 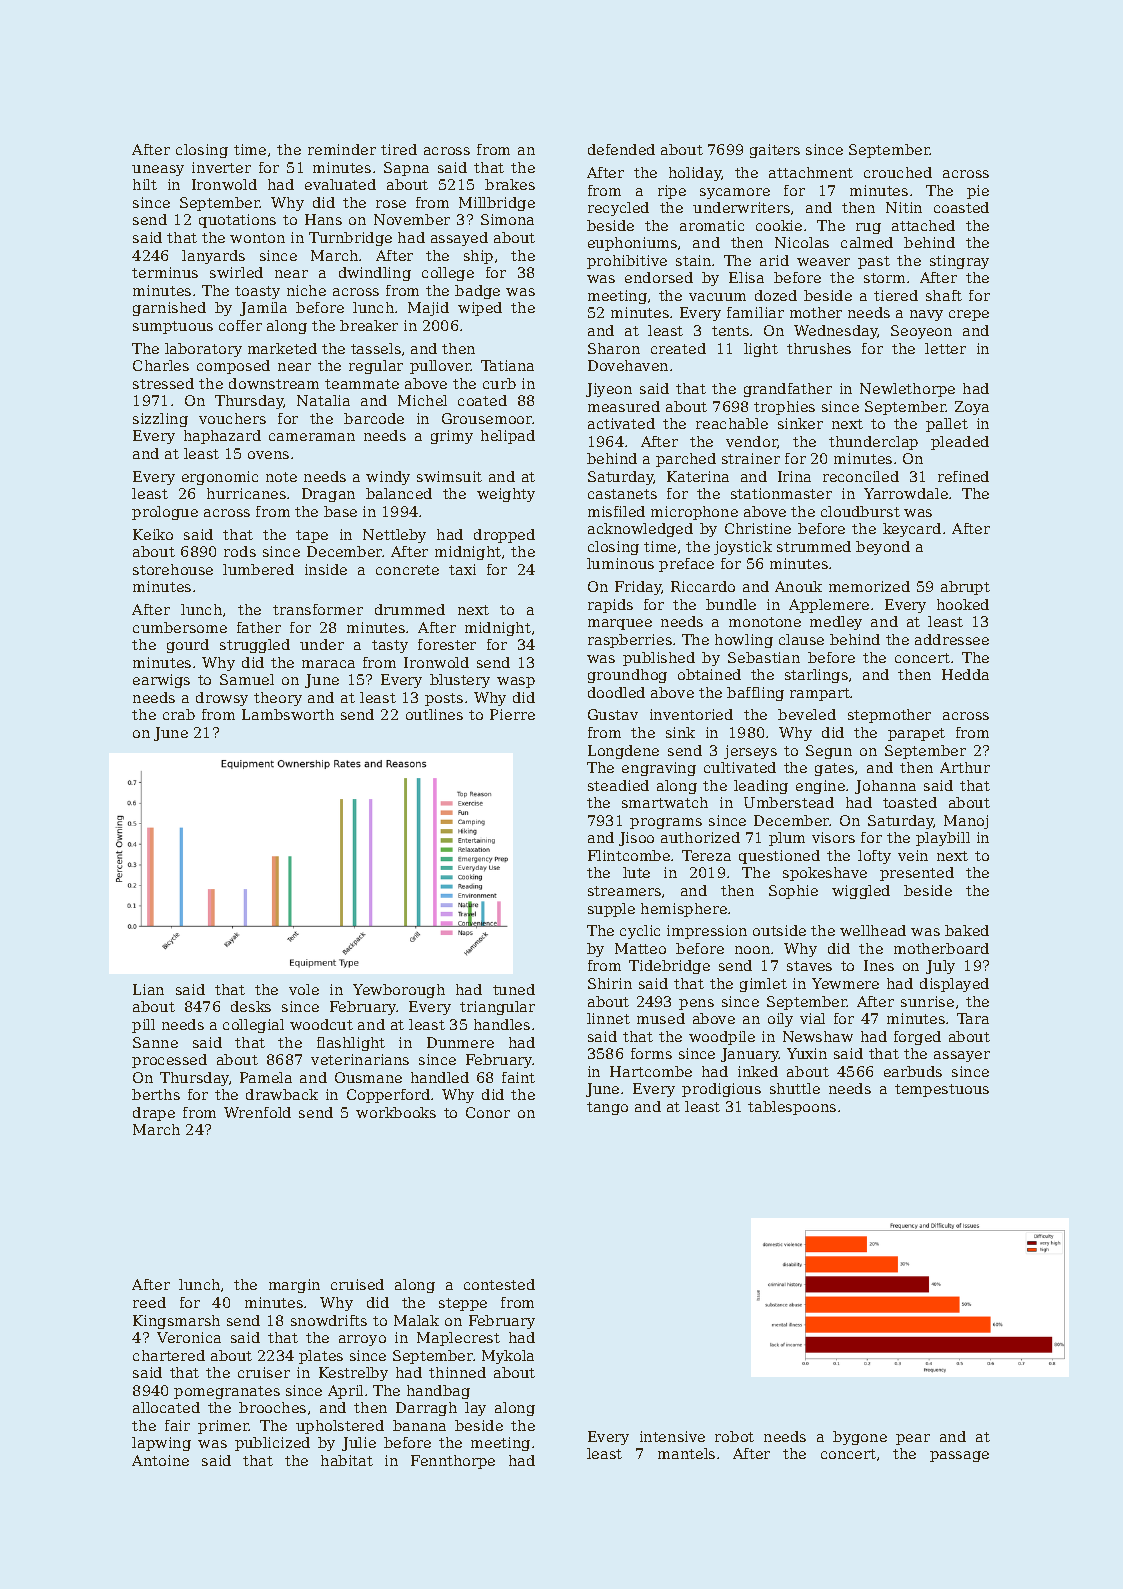 I want to click on cruised, so click(x=357, y=1284).
